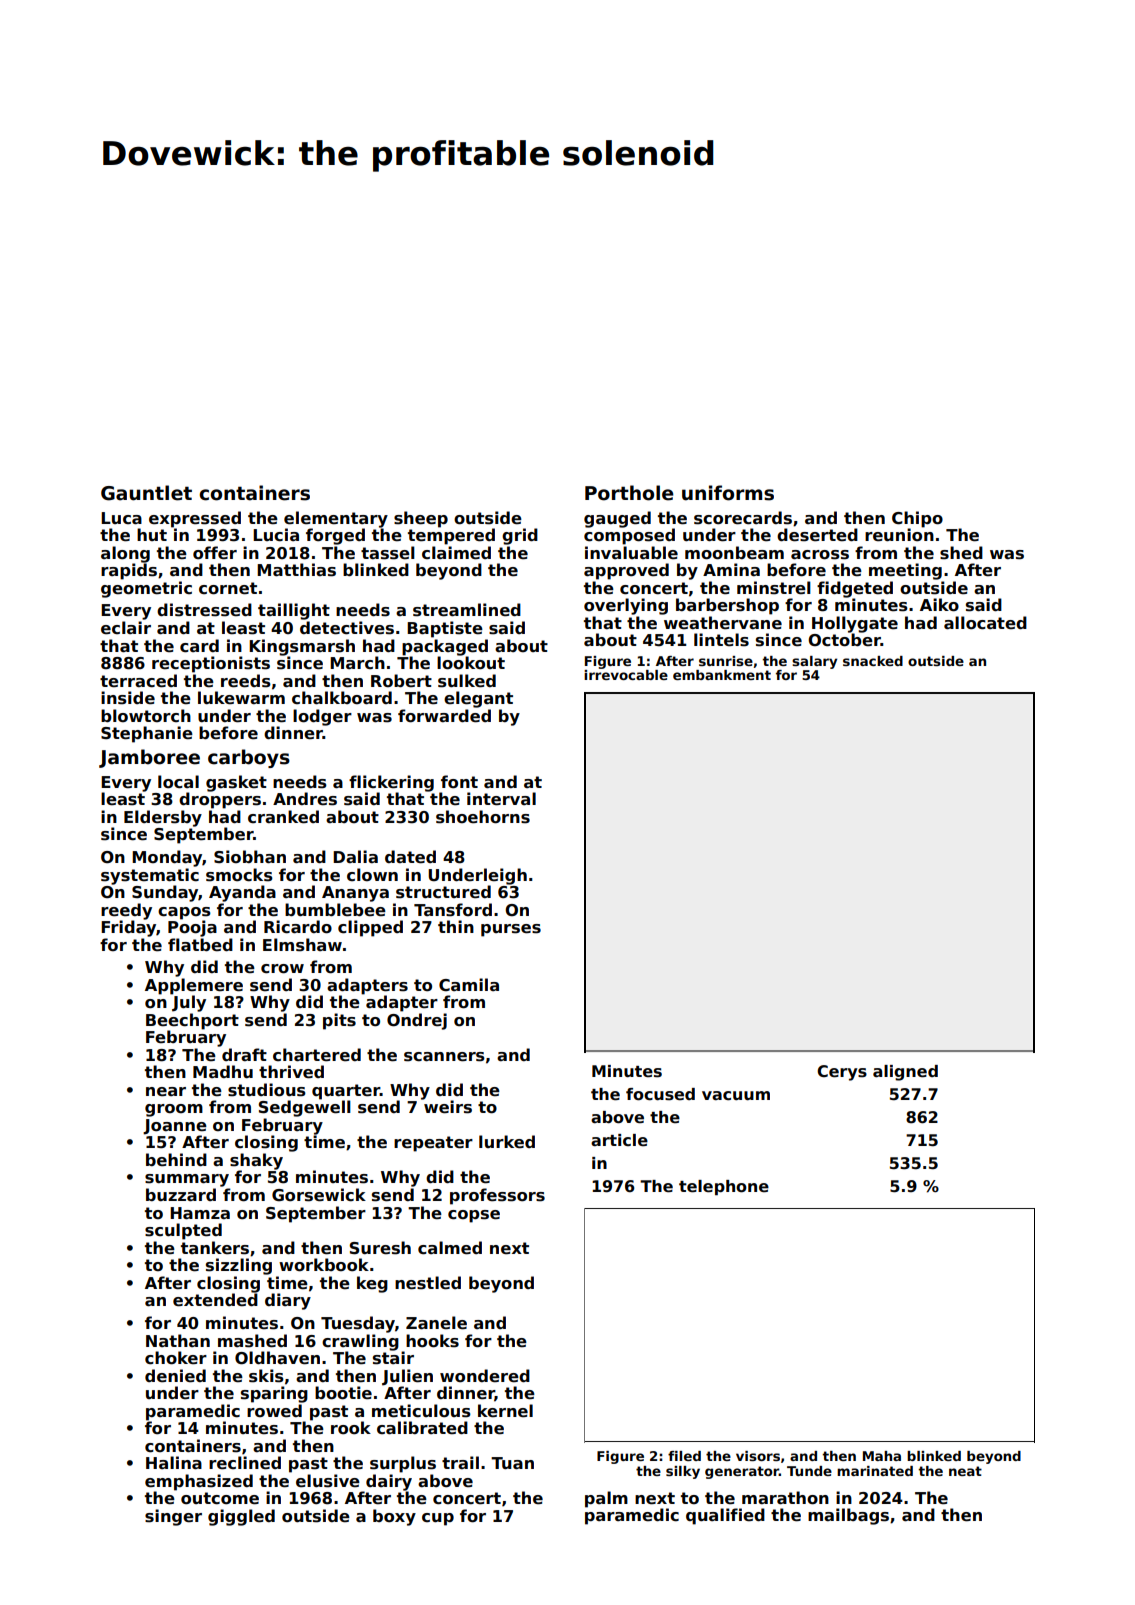 The width and height of the page is (1135, 1605). I want to click on boxy, so click(394, 1517).
